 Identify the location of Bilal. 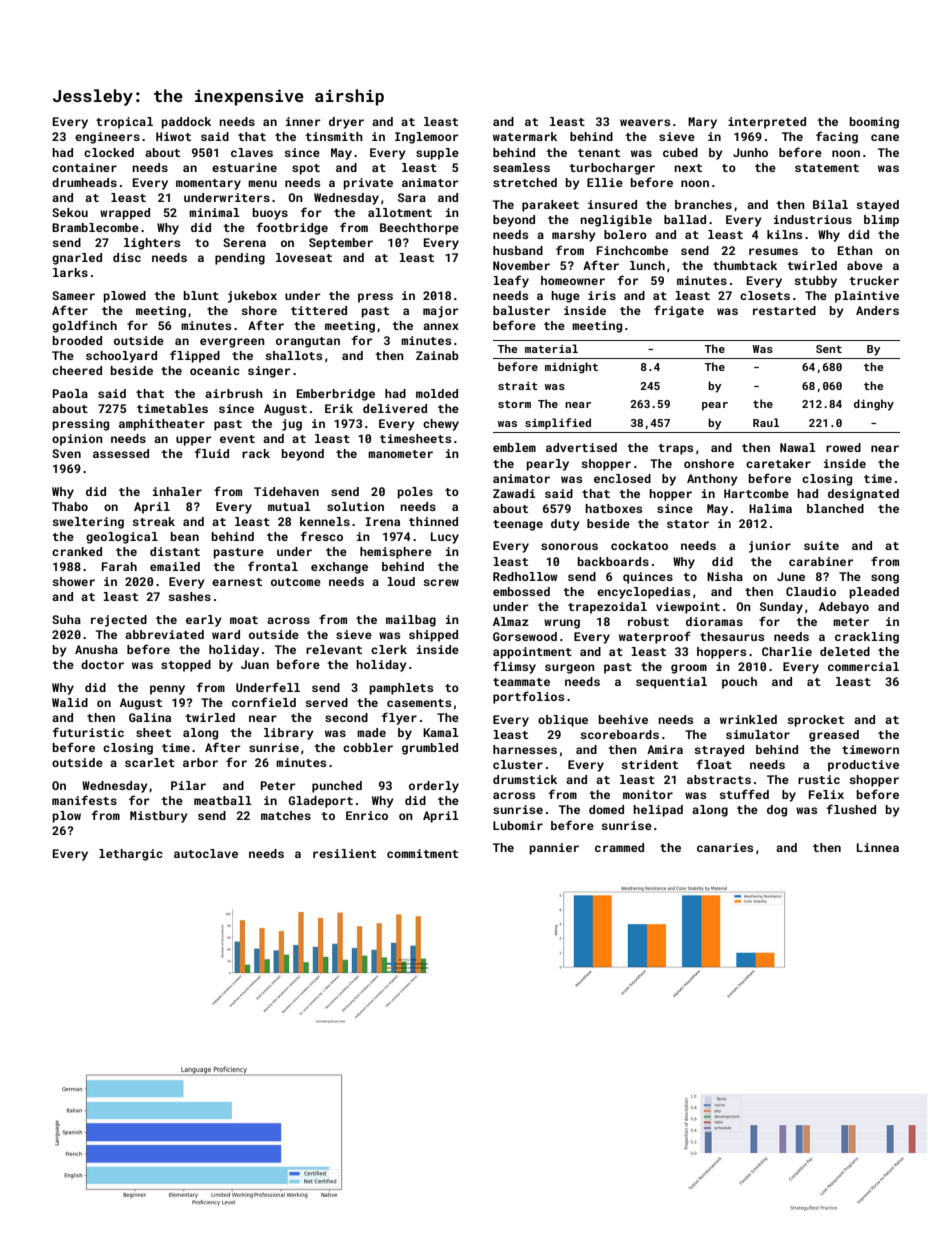
(830, 204).
